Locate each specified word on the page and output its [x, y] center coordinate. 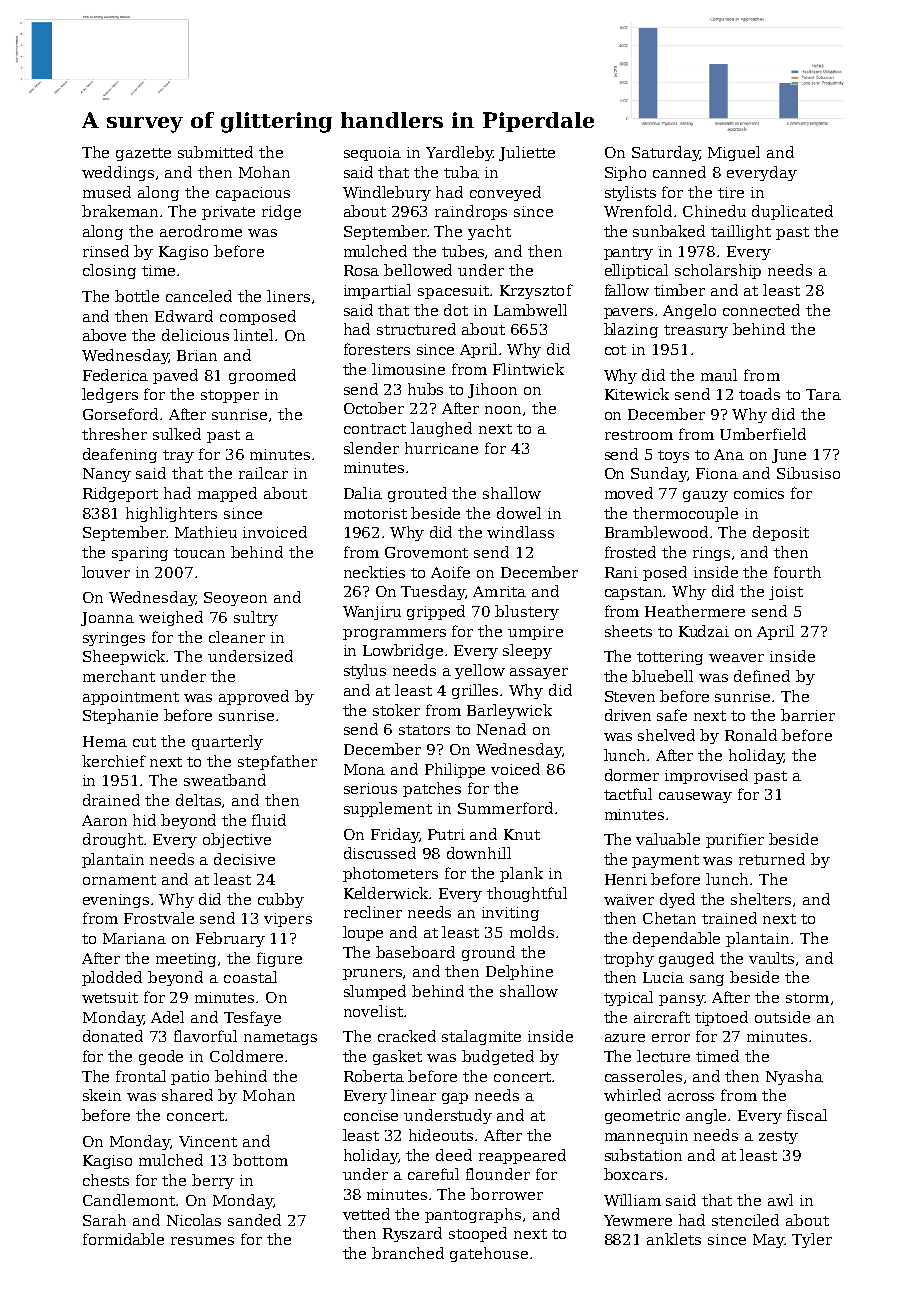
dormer [632, 775]
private [228, 213]
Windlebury [387, 193]
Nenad [501, 729]
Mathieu [206, 532]
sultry [256, 618]
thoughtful [527, 894]
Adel [167, 1017]
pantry [628, 253]
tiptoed [721, 1018]
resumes [202, 1241]
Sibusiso [808, 473]
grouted [417, 494]
